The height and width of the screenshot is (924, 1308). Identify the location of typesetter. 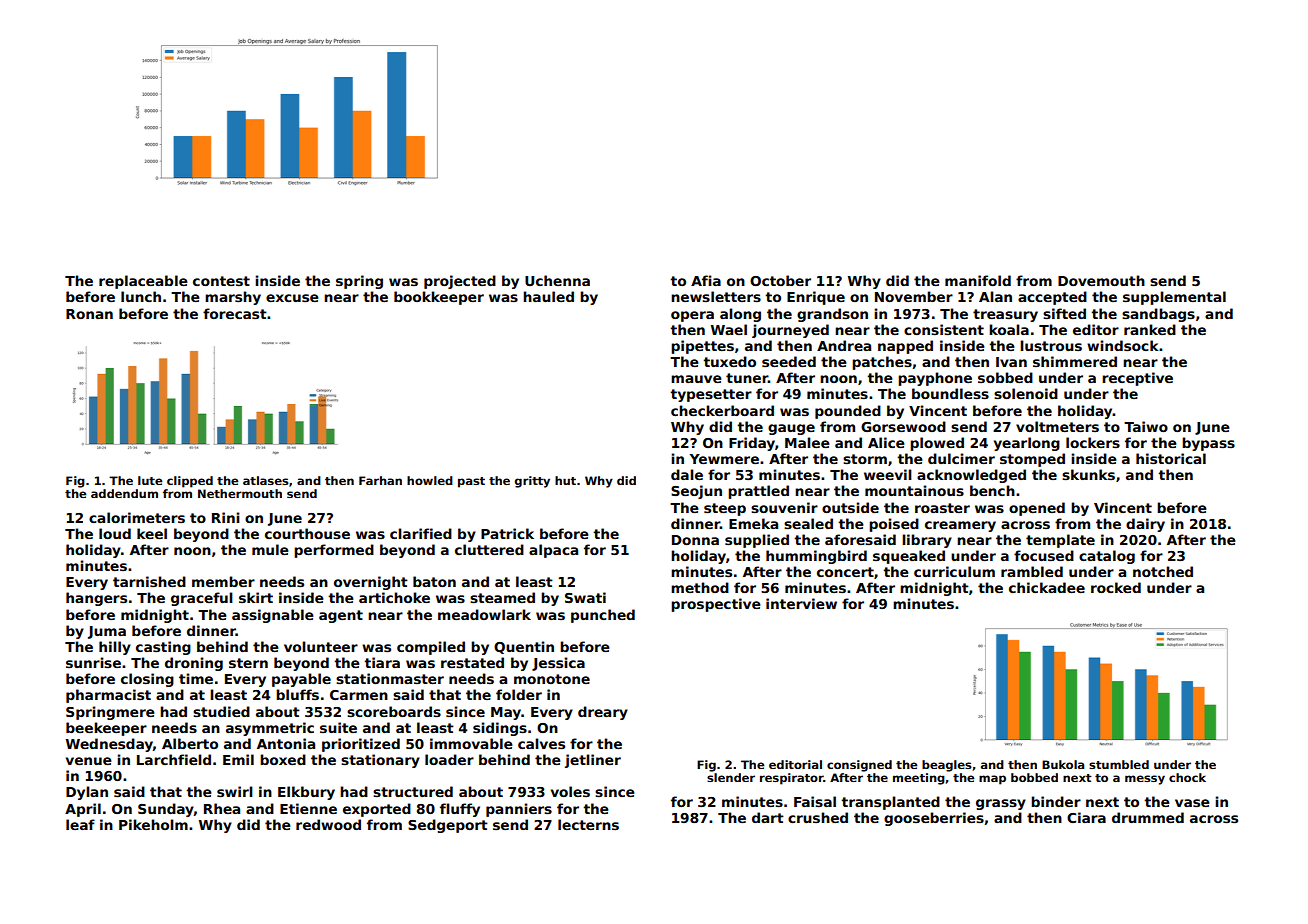
(711, 395).
